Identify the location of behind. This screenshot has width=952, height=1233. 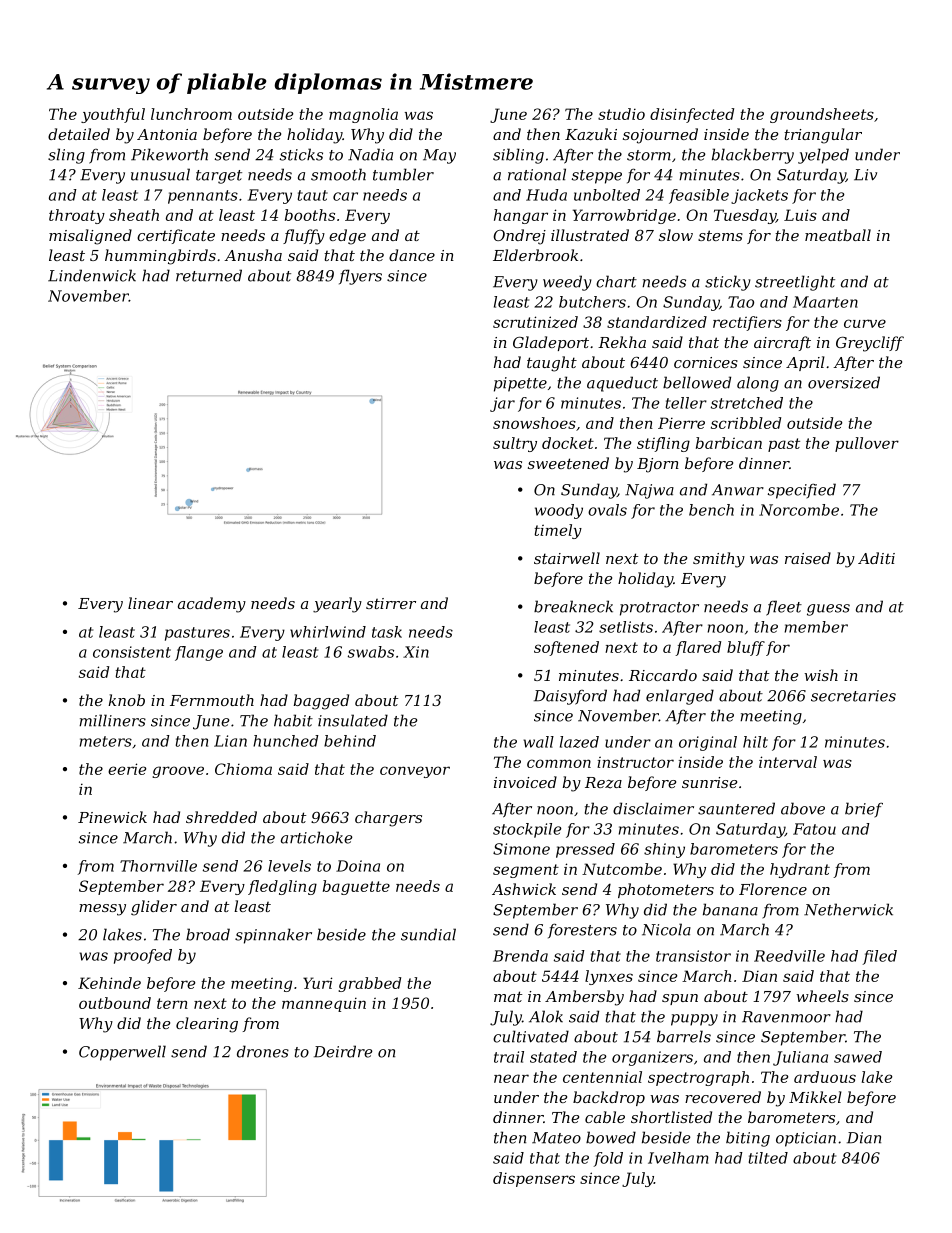
(350, 741).
